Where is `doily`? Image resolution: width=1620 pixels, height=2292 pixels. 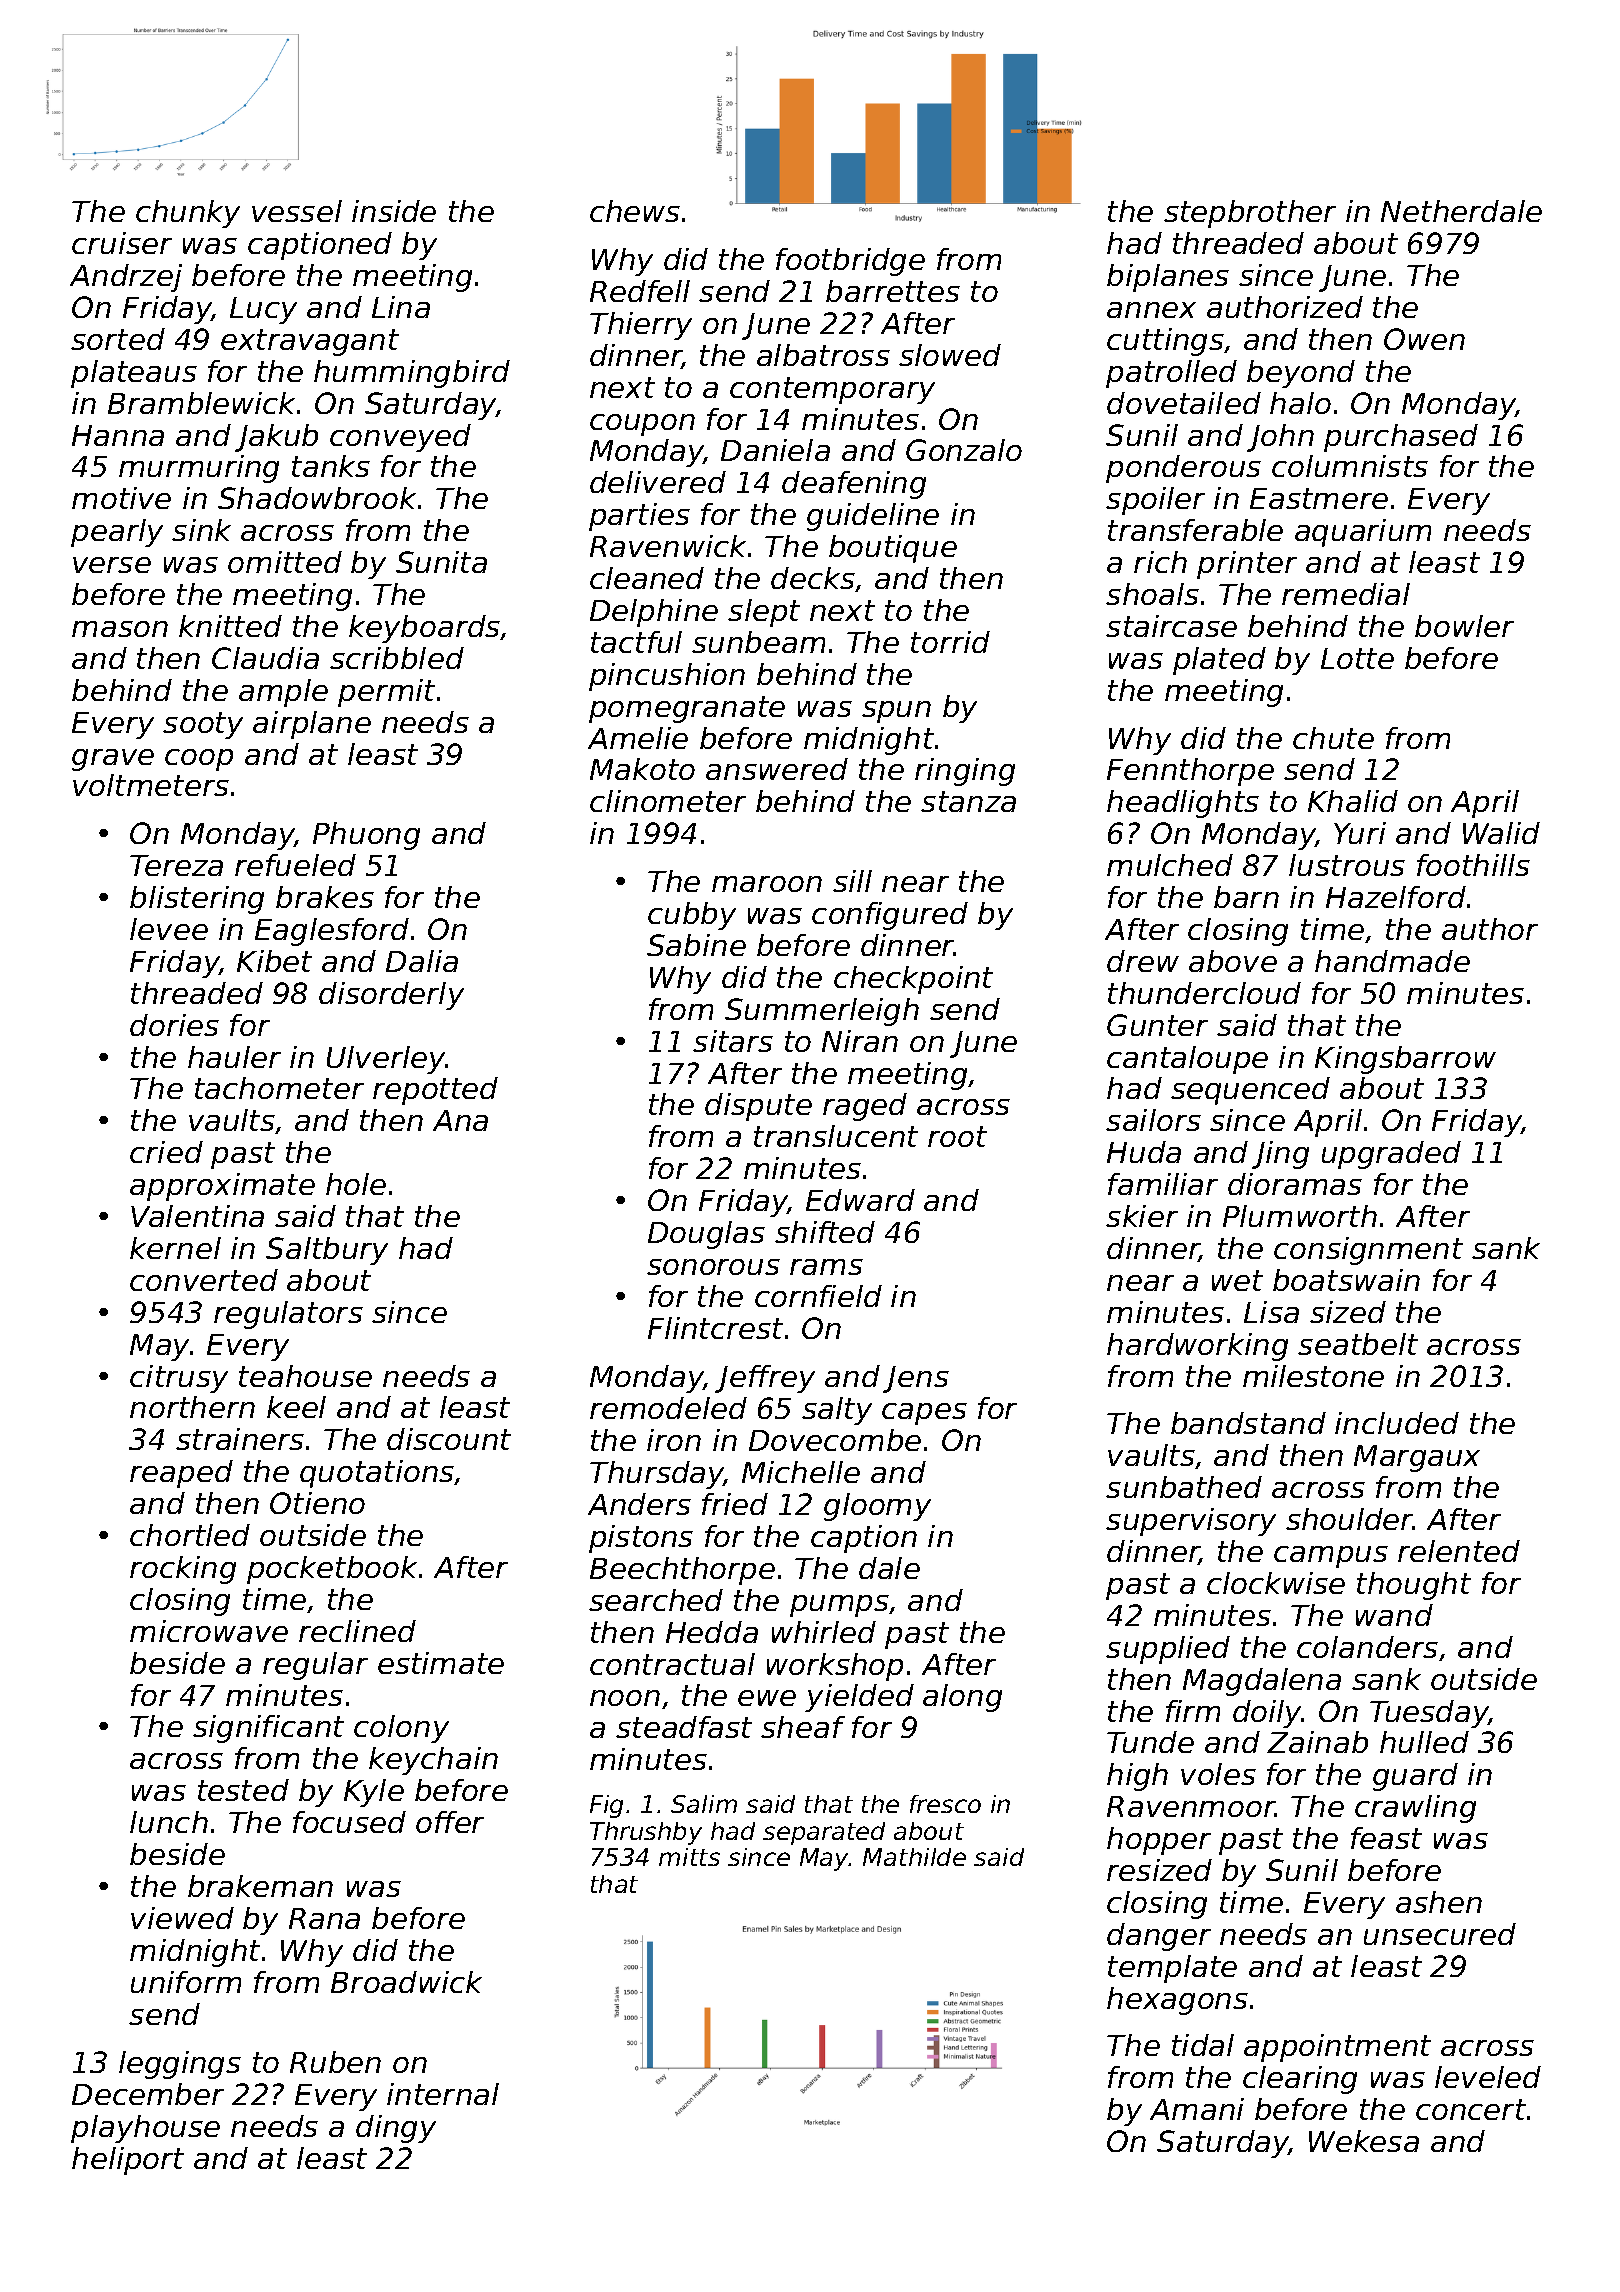 doily is located at coordinates (1267, 1714).
